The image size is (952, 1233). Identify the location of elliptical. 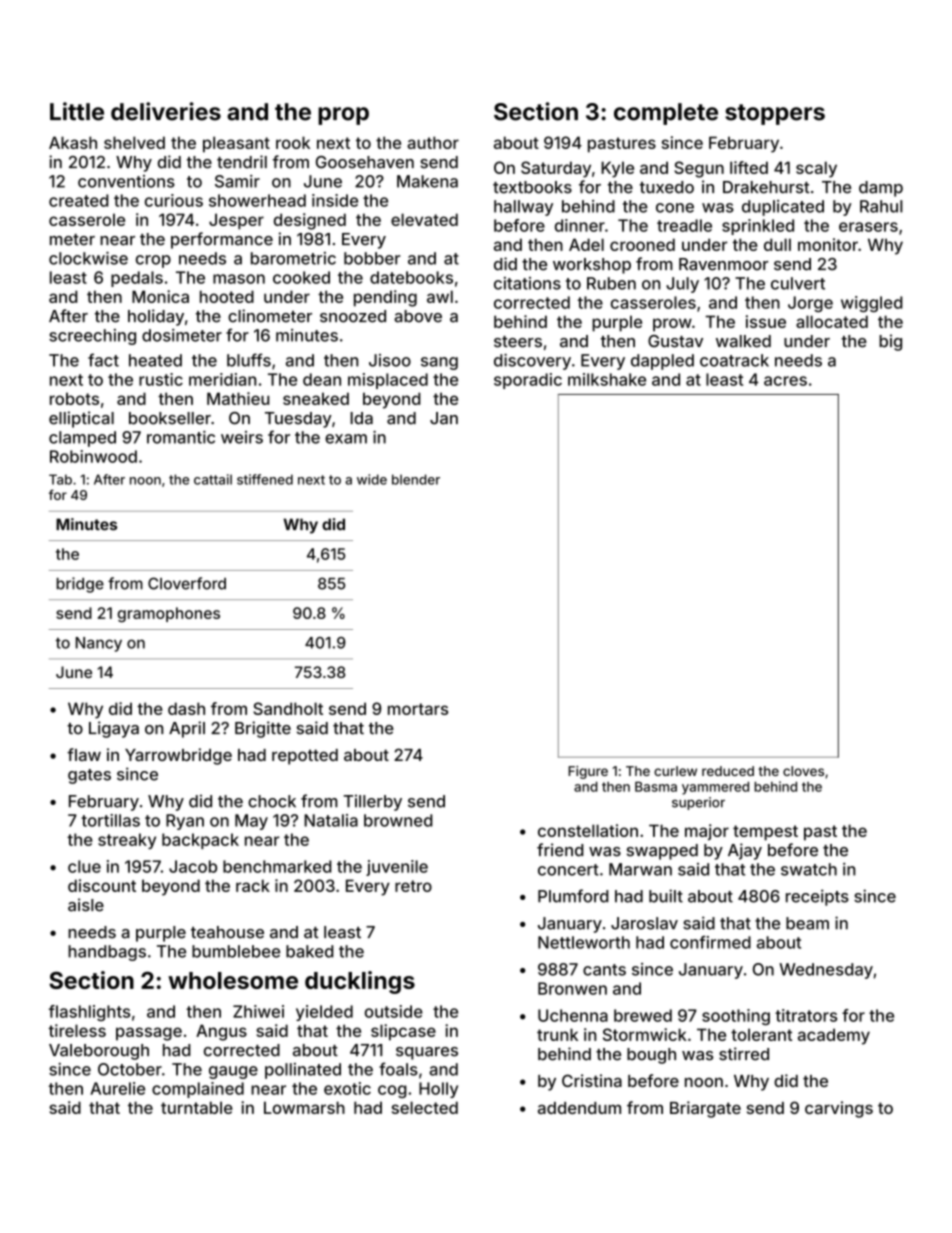
(81, 419).
